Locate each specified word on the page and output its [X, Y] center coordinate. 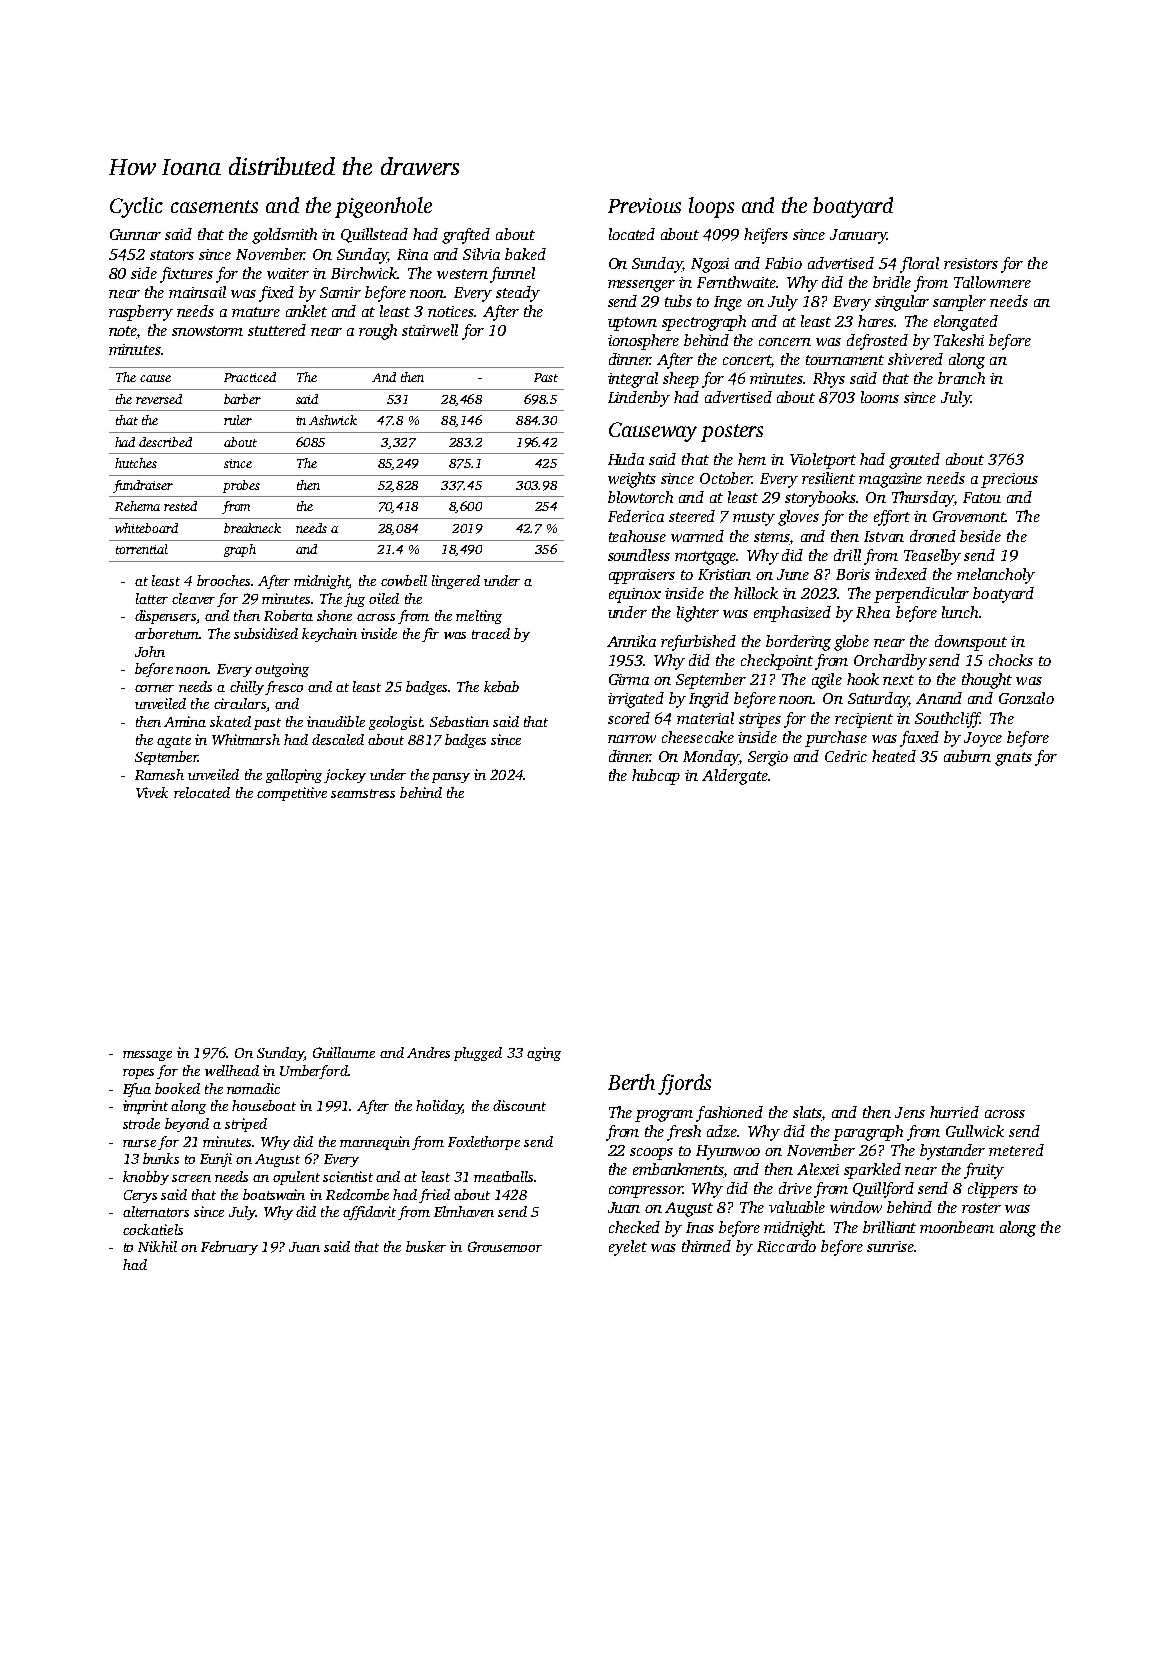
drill [847, 555]
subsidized [266, 633]
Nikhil [157, 1246]
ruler [238, 420]
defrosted [877, 342]
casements [214, 206]
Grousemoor [505, 1246]
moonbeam [957, 1227]
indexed [901, 574]
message [147, 1056]
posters [732, 433]
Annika [631, 641]
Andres [428, 1052]
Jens [910, 1112]
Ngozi [710, 265]
